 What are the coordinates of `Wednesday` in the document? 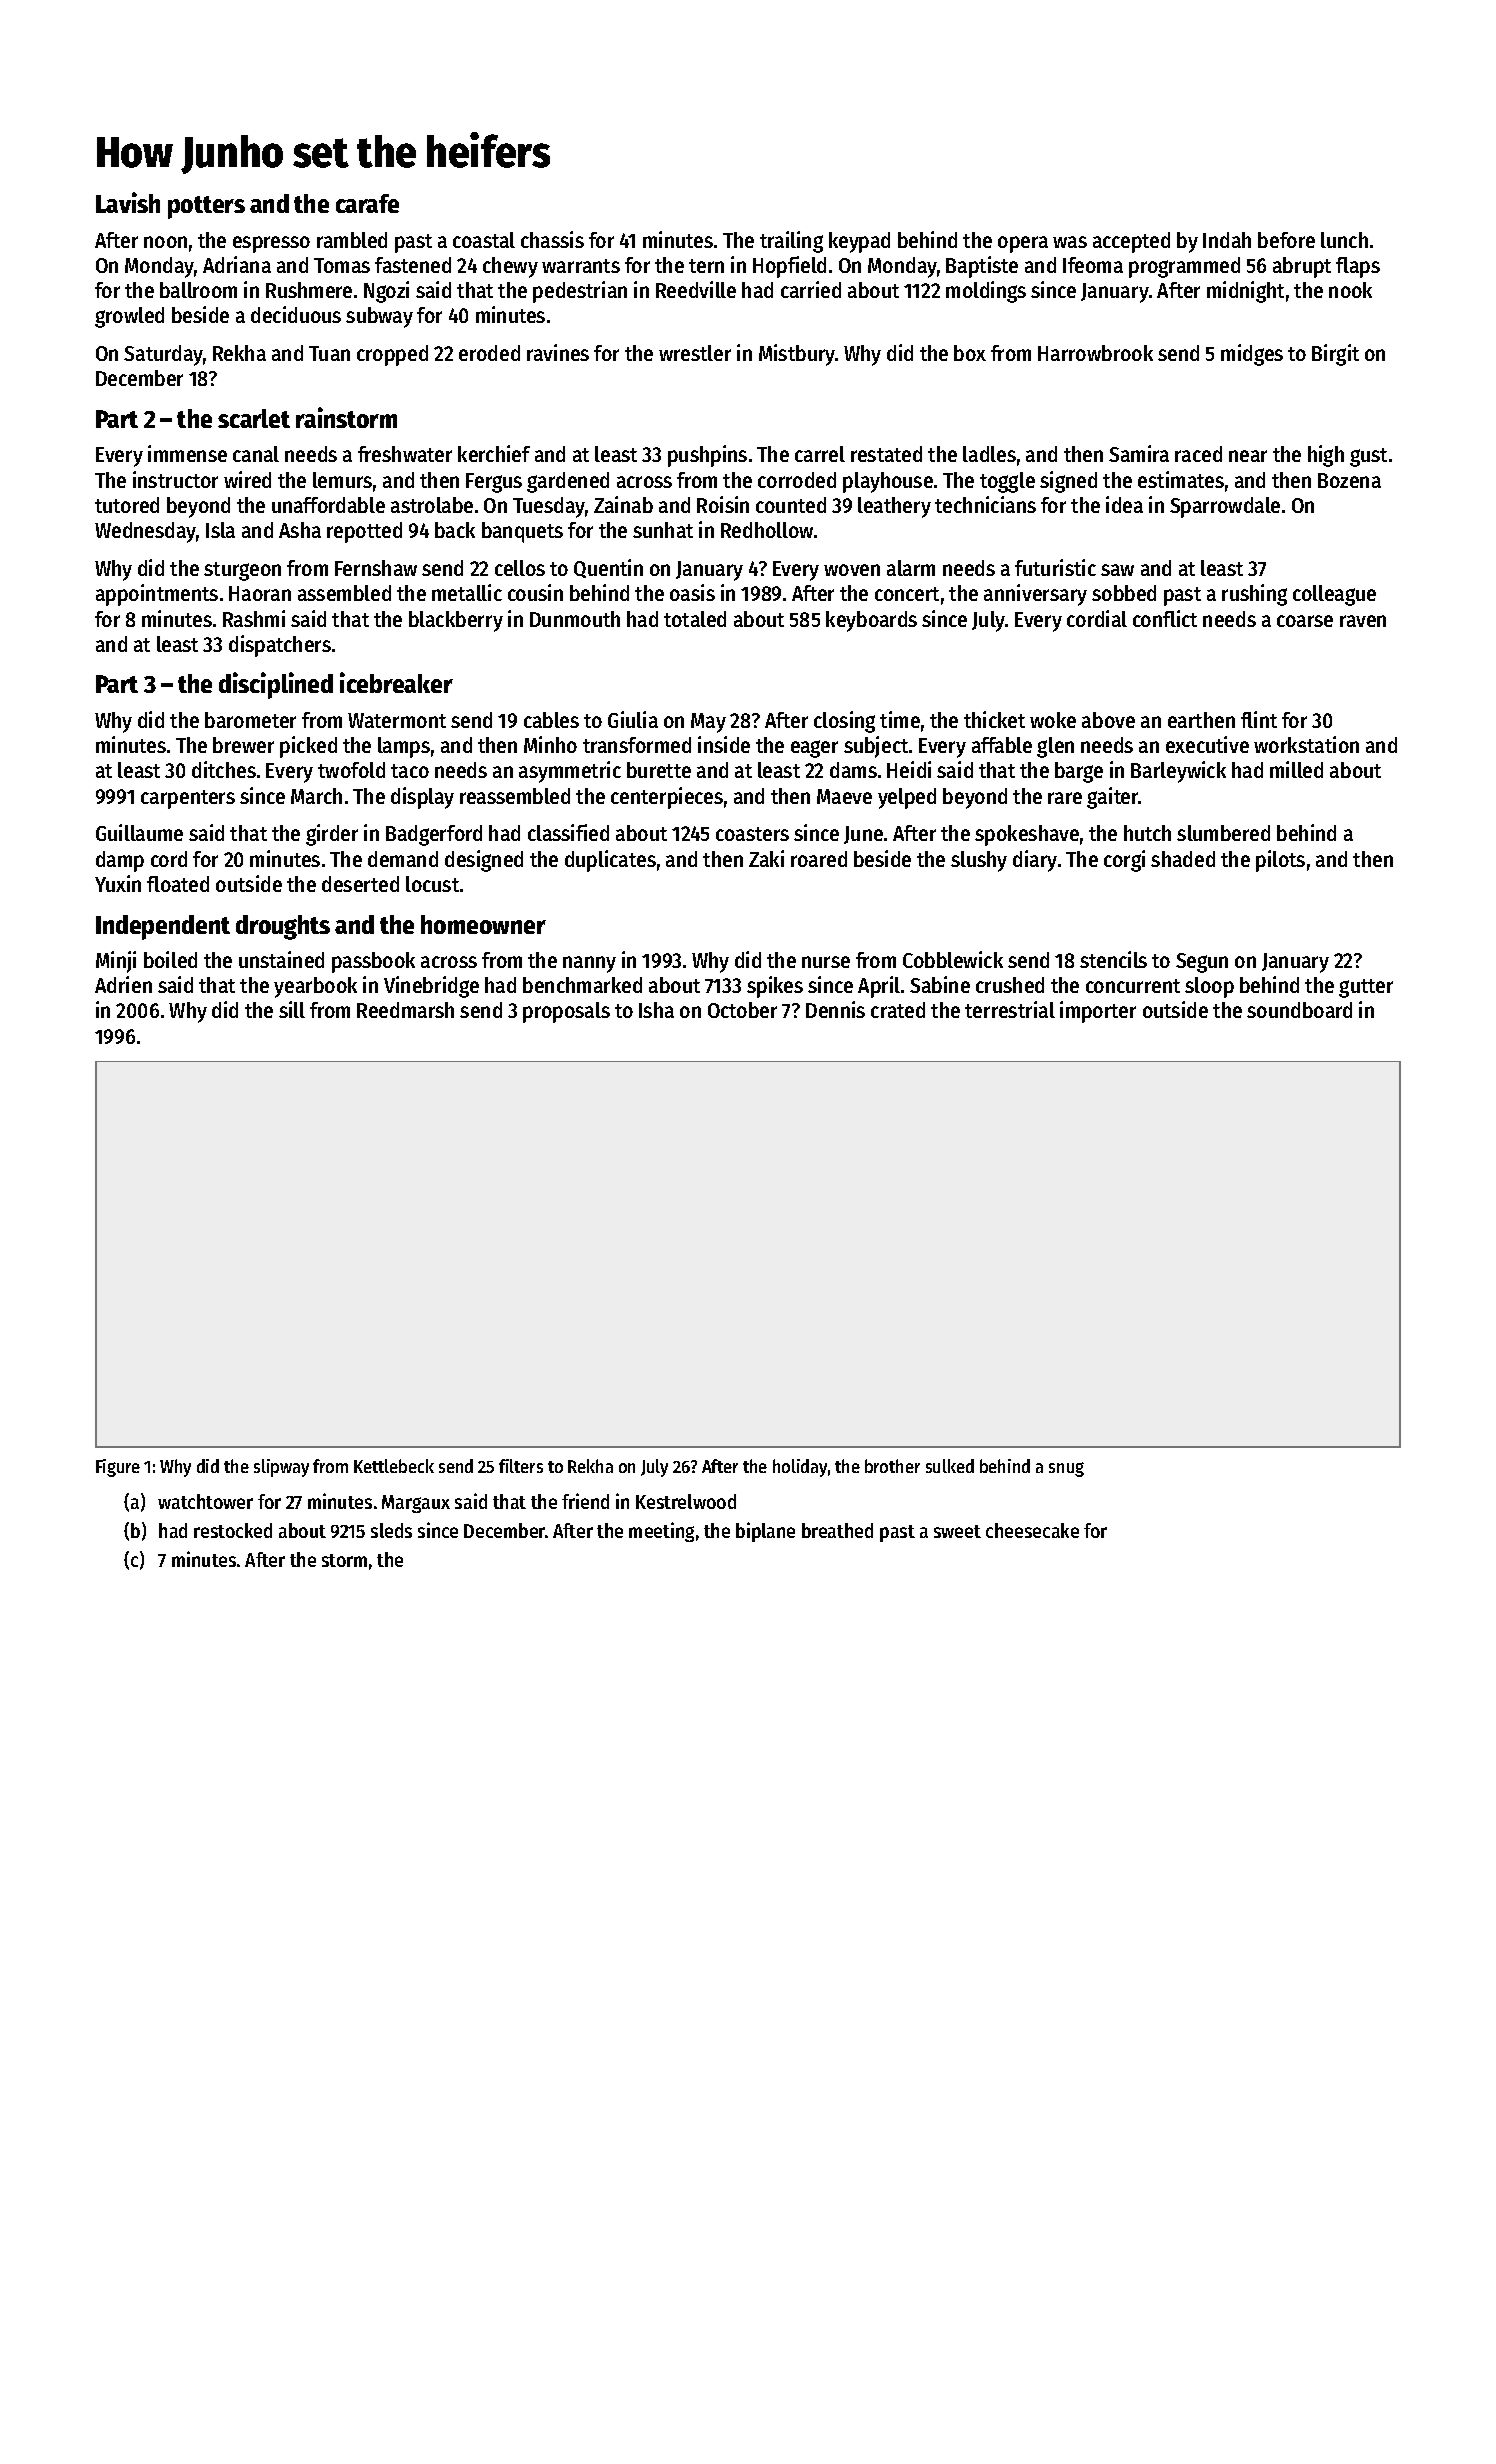 It's located at (146, 532).
